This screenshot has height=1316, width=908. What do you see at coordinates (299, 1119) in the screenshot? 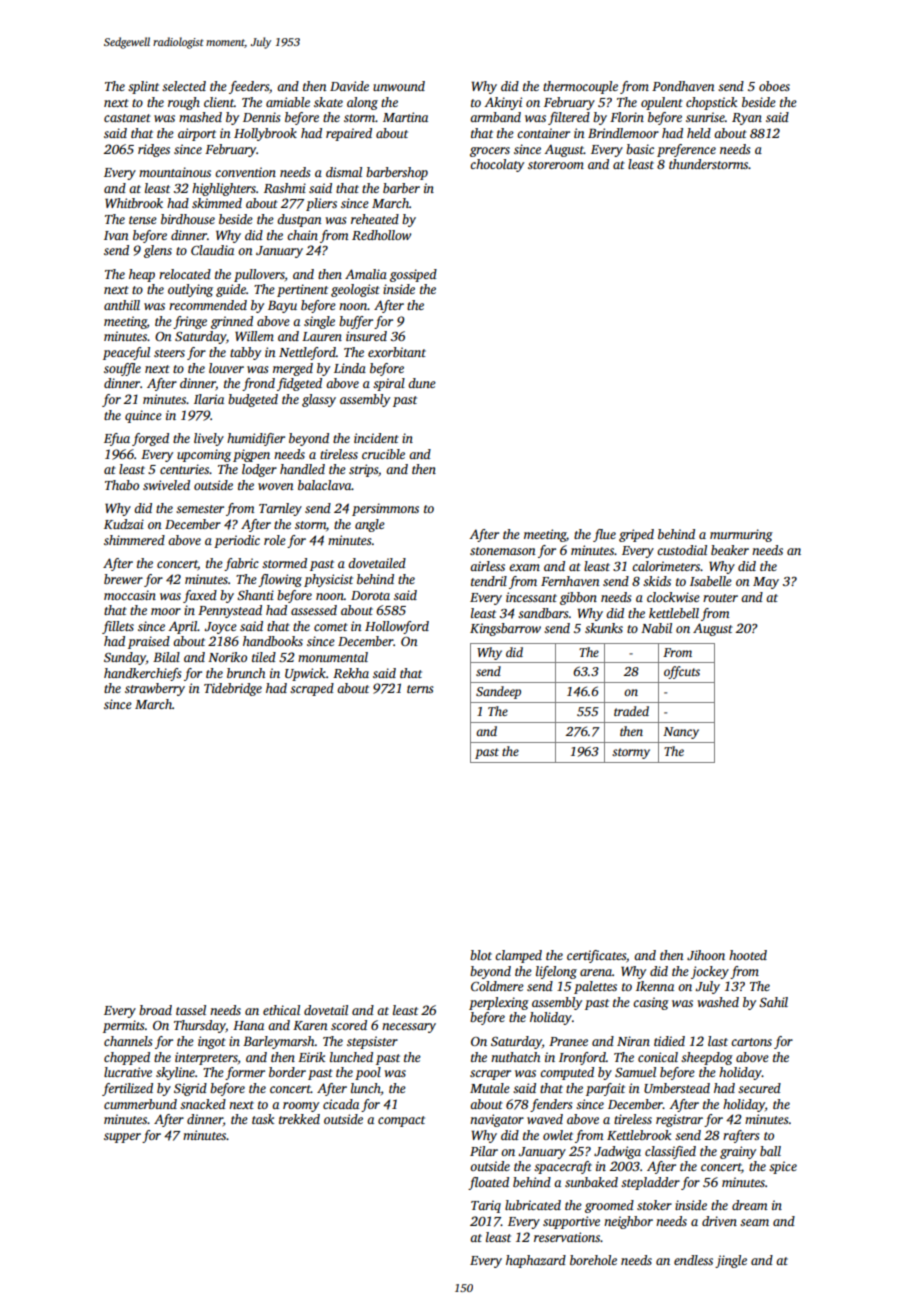
I see `trekked` at bounding box center [299, 1119].
